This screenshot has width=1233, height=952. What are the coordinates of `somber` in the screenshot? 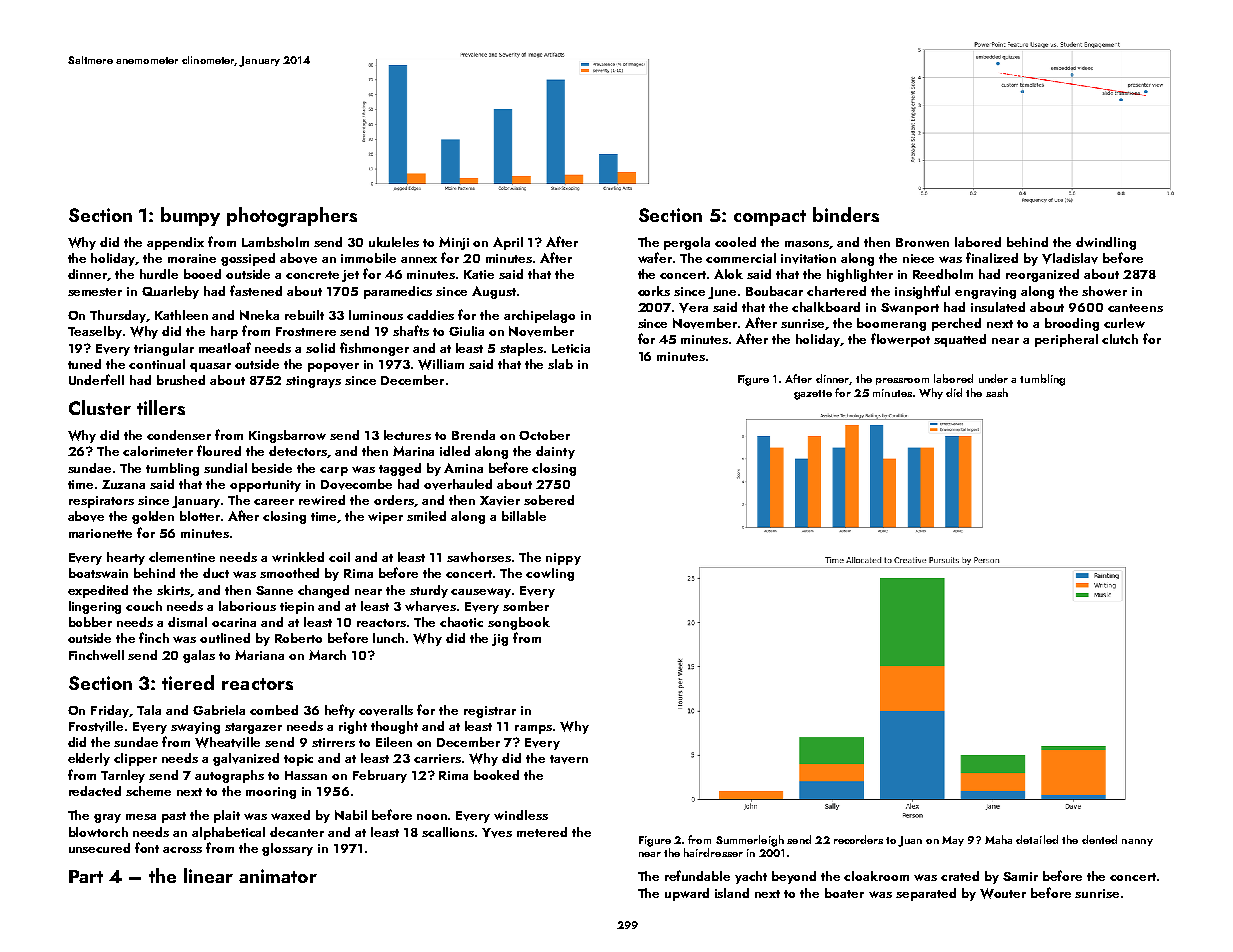 It's located at (526, 606).
